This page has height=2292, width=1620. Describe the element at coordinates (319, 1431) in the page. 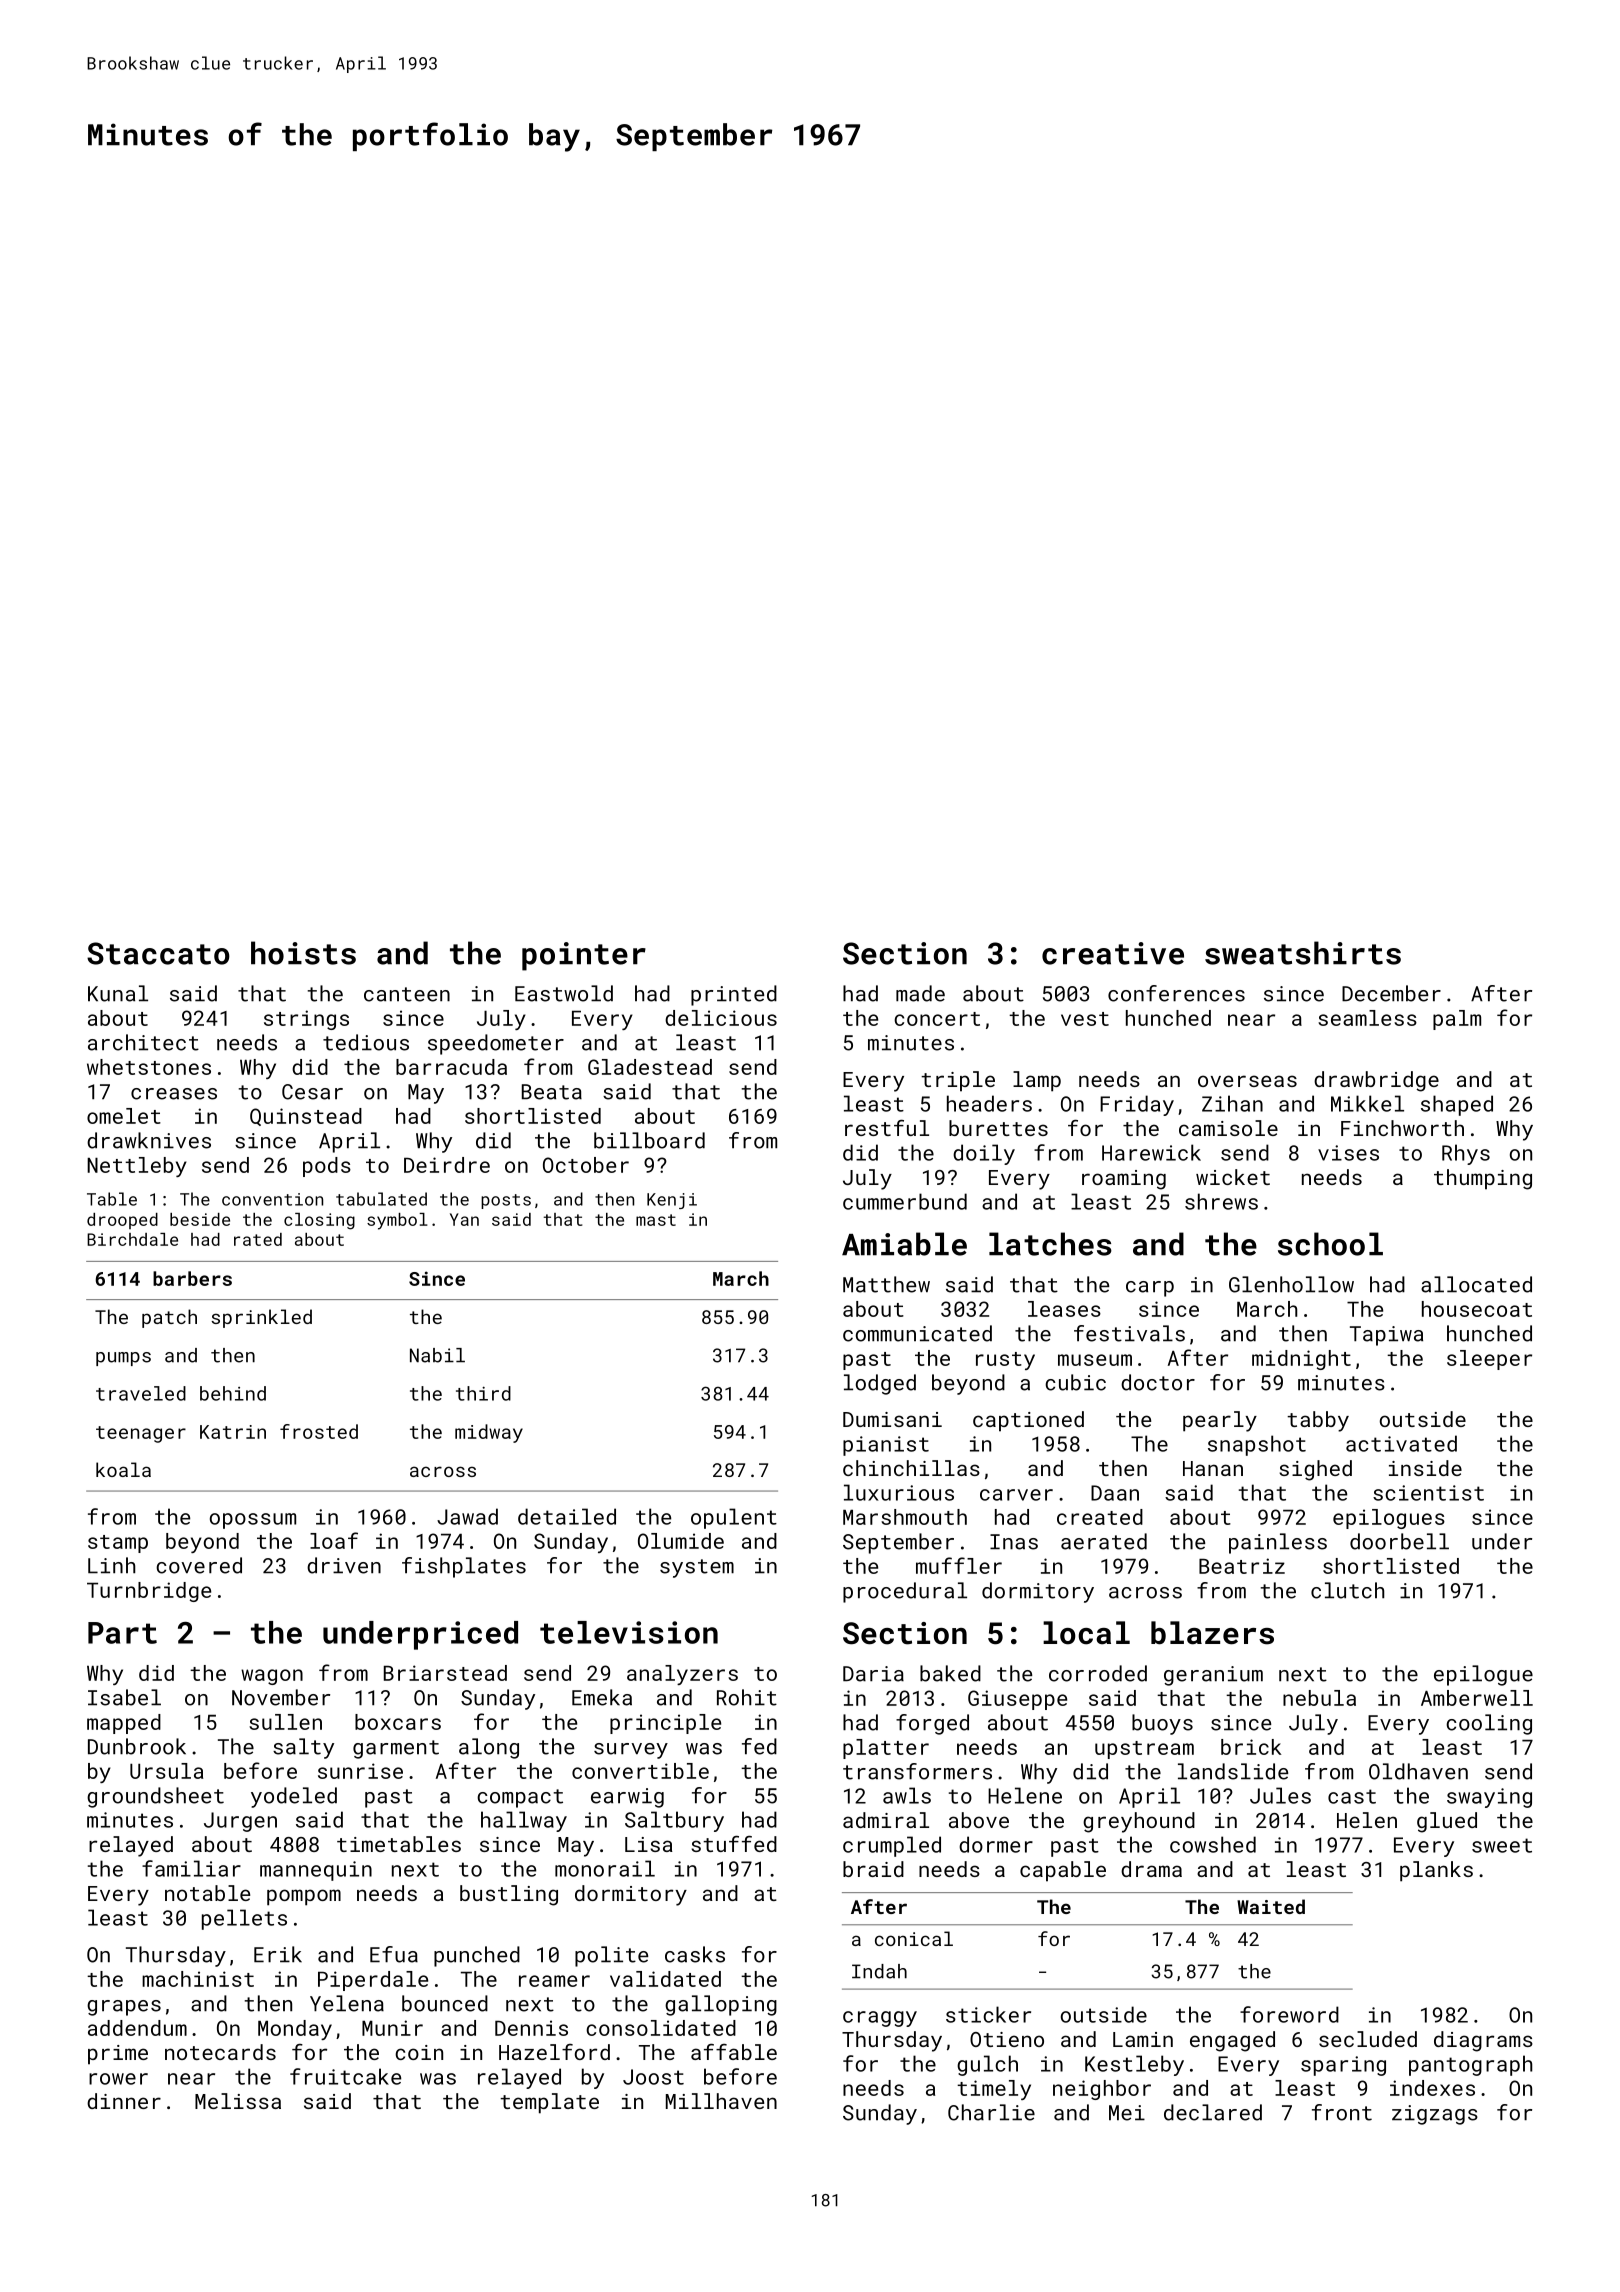

I see `frosted` at that location.
